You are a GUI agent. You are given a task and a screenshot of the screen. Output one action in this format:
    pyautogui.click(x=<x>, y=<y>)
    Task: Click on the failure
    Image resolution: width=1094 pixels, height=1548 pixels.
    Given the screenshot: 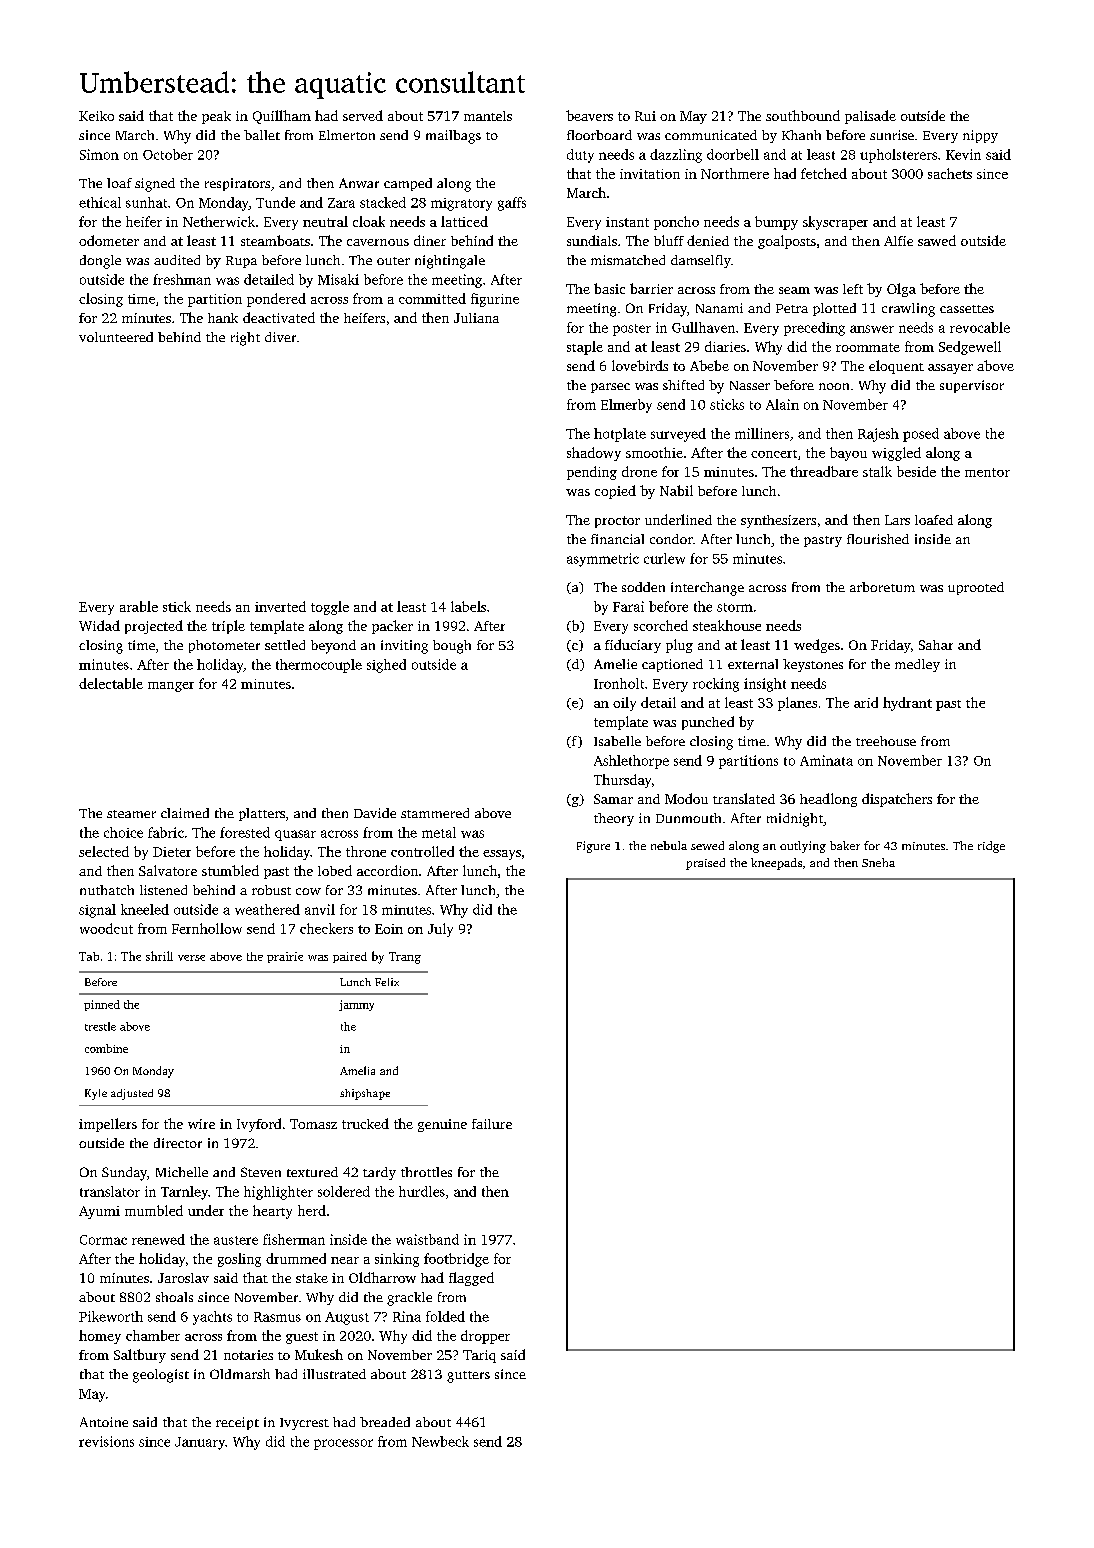 What is the action you would take?
    pyautogui.click(x=492, y=1124)
